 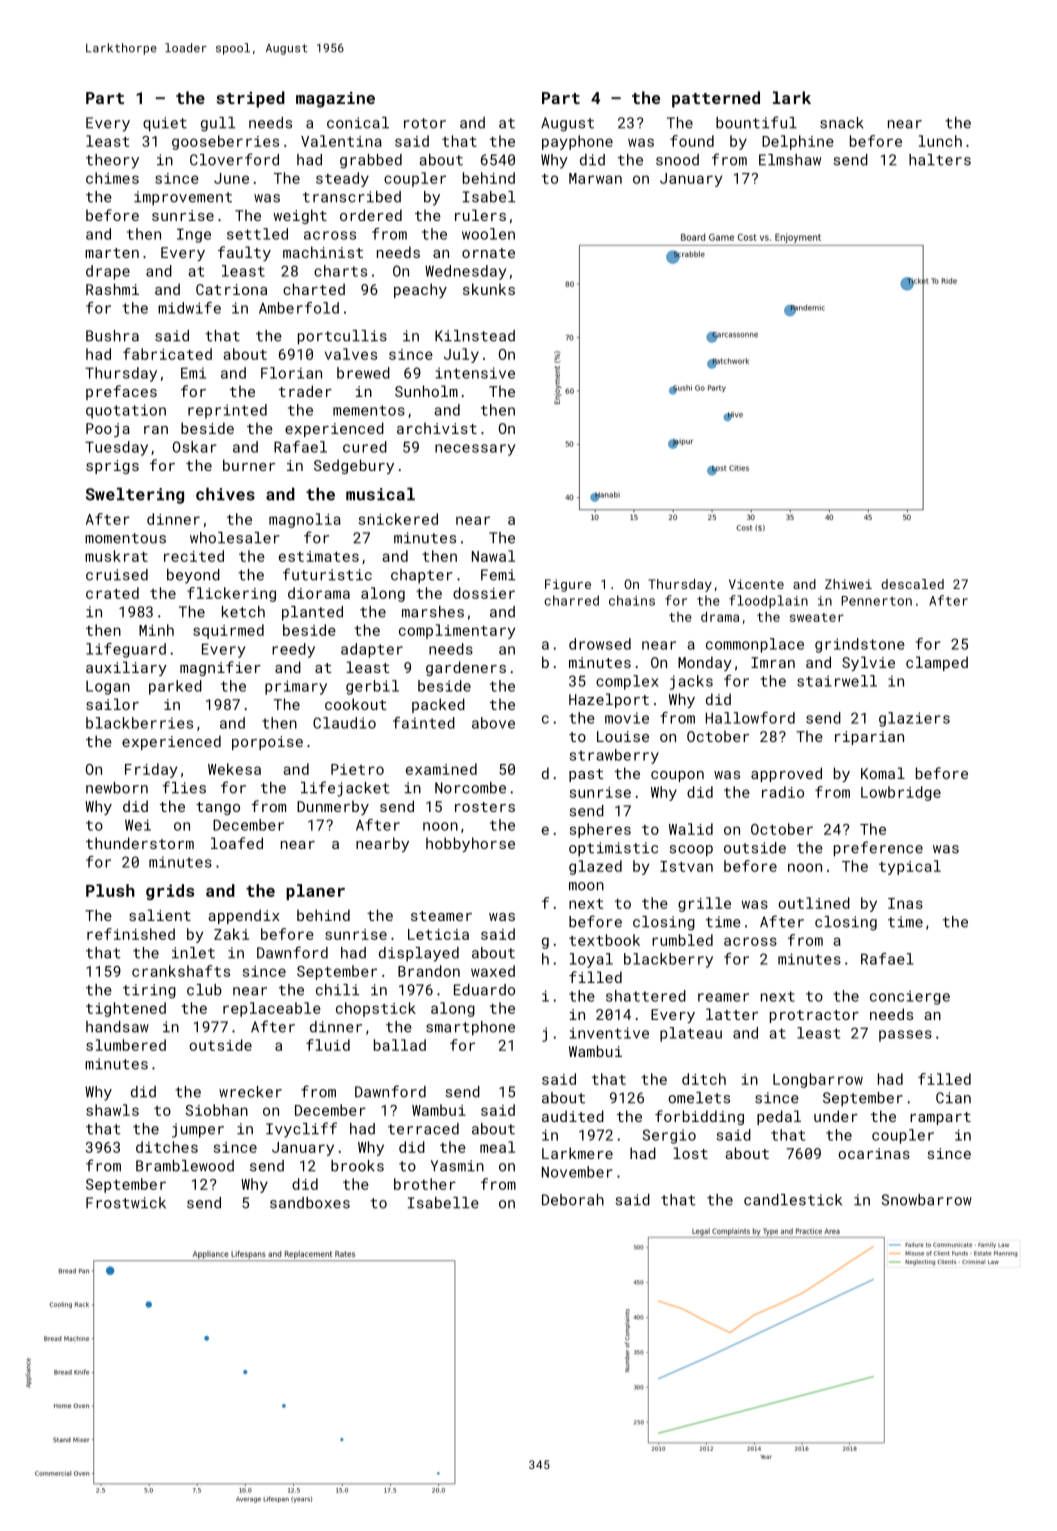 What do you see at coordinates (126, 411) in the screenshot?
I see `quotation` at bounding box center [126, 411].
